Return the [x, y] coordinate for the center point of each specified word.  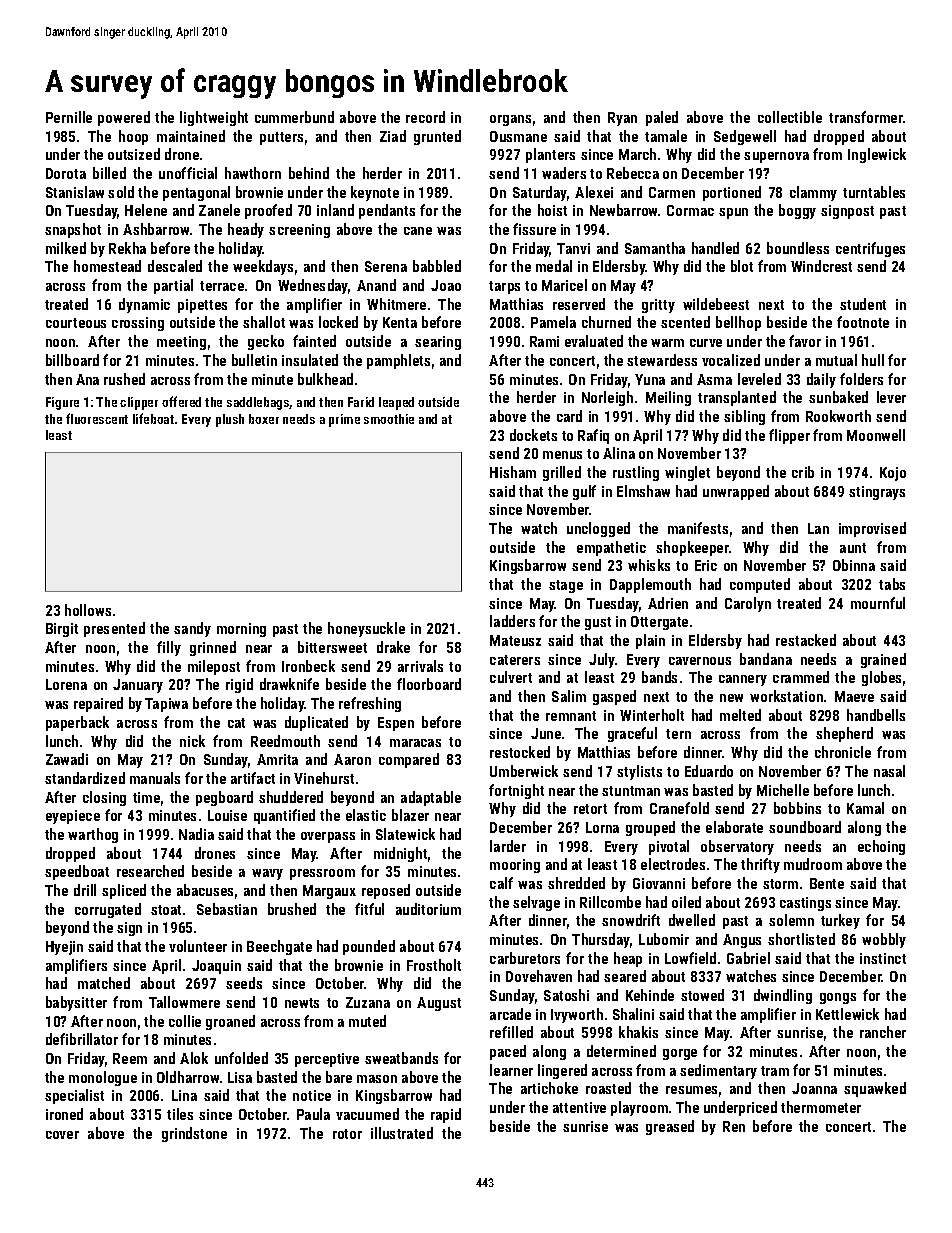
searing [438, 343]
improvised [872, 529]
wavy [267, 874]
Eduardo [709, 771]
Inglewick [877, 155]
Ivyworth [577, 1015]
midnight [400, 854]
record [425, 117]
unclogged [598, 529]
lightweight [214, 118]
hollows [88, 610]
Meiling [668, 398]
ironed [64, 1114]
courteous [76, 323]
